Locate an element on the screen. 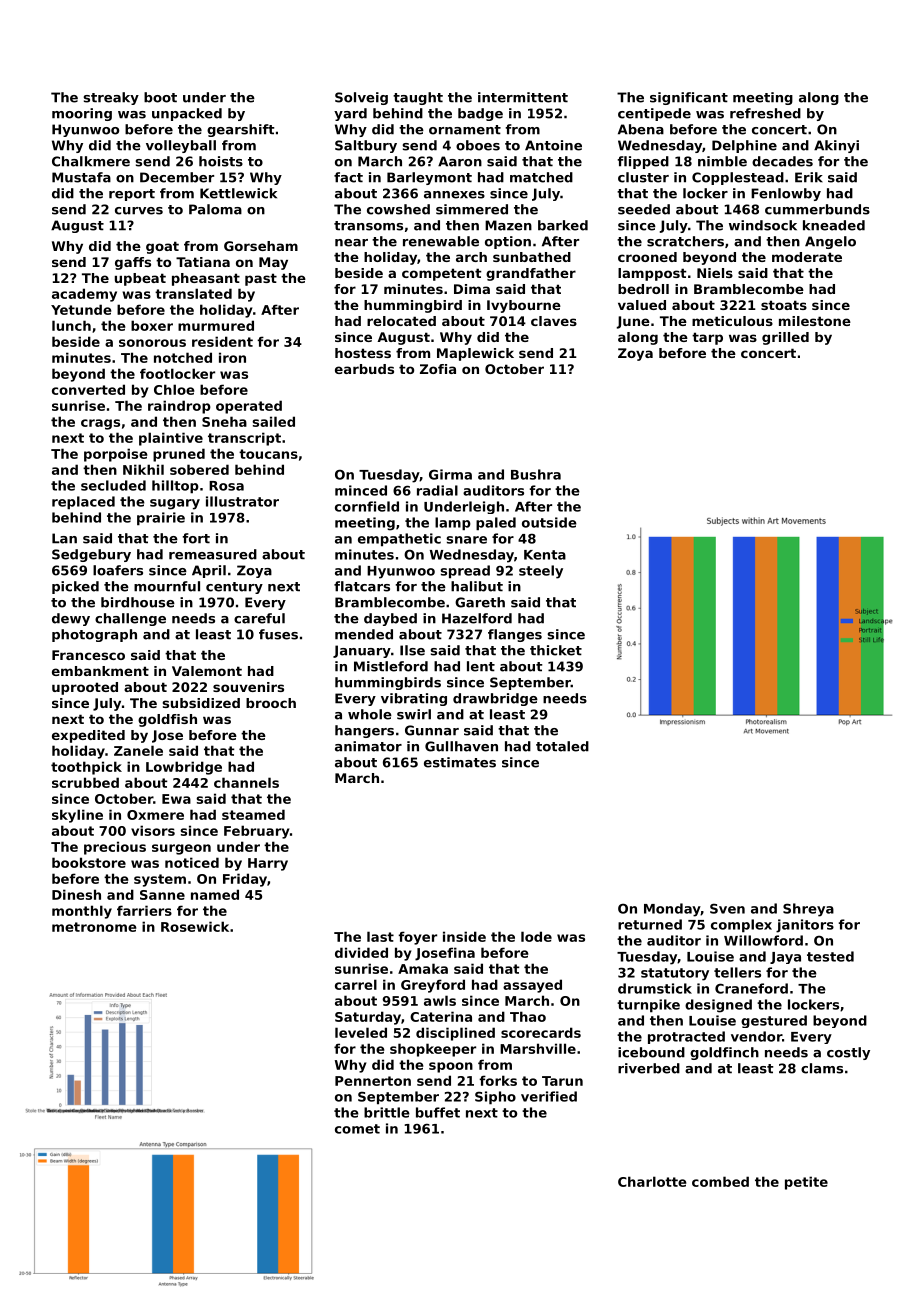 This screenshot has height=1308, width=924. refreshed is located at coordinates (765, 113).
